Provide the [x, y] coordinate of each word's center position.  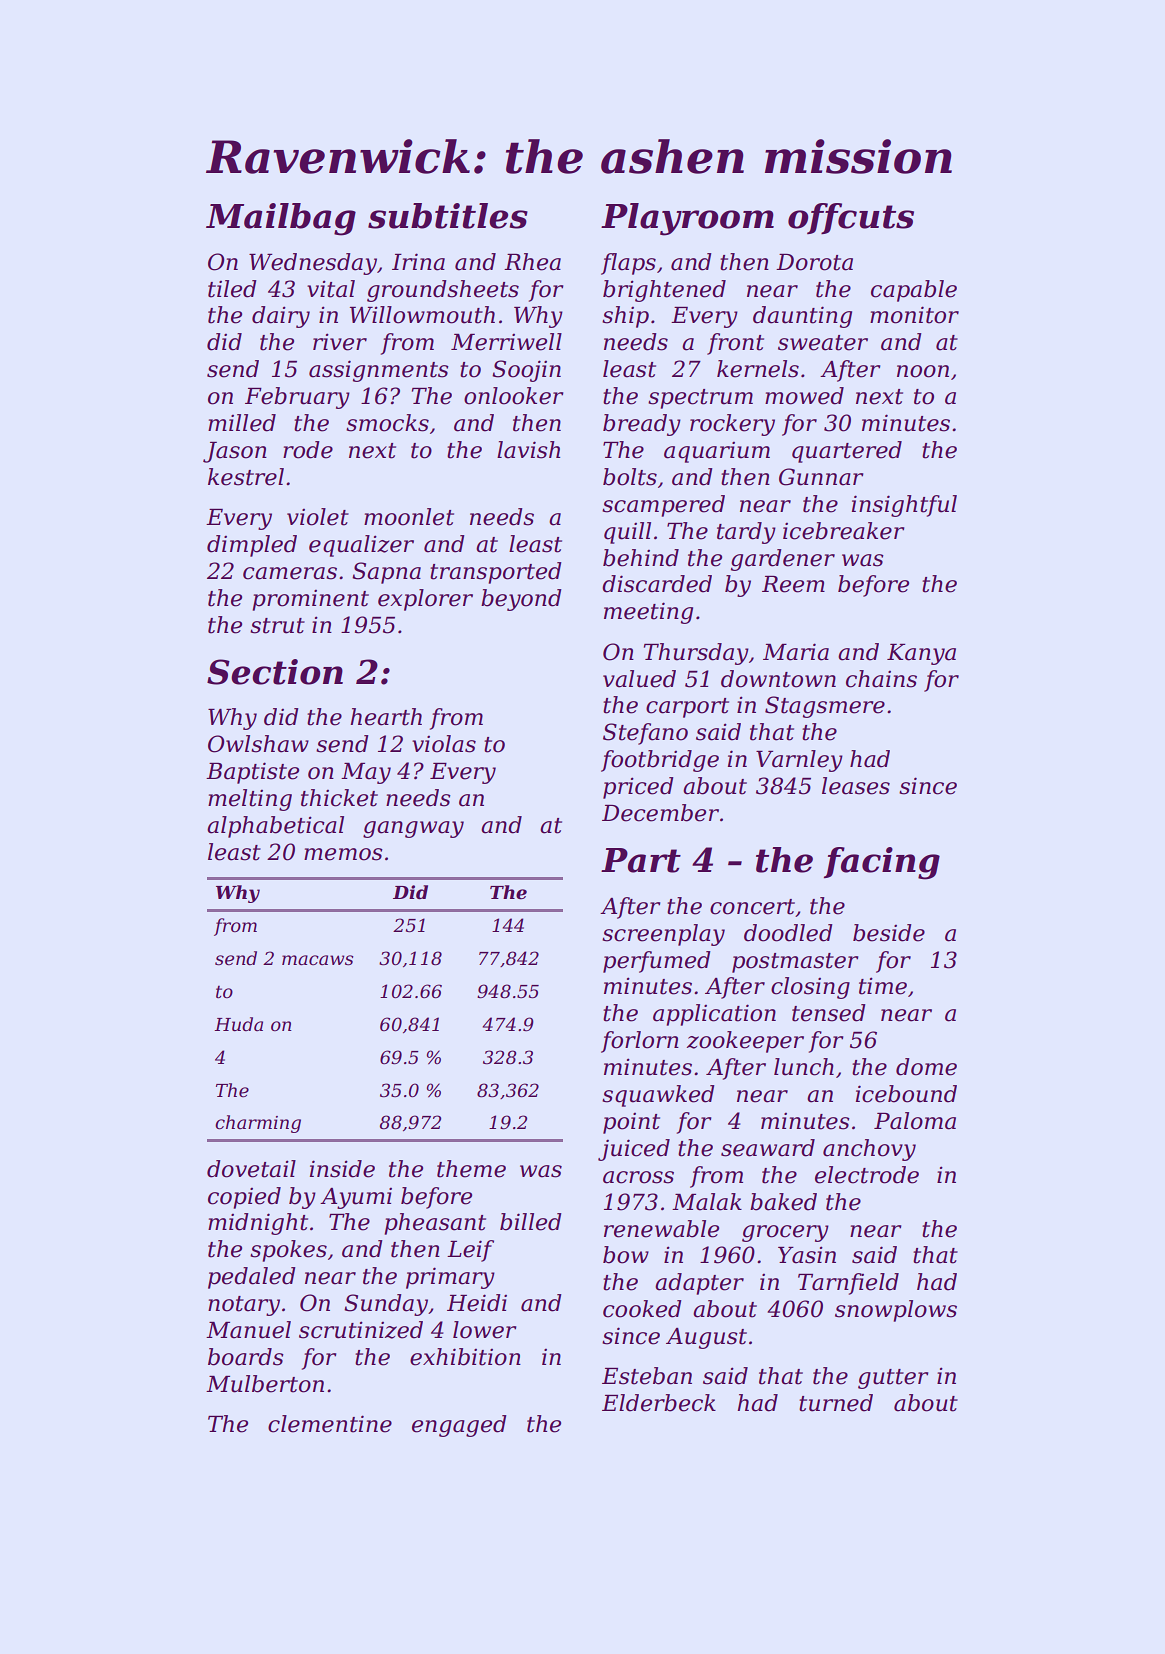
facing [882, 863]
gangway [413, 829]
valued [639, 679]
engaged [459, 1426]
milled [242, 423]
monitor [914, 315]
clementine [330, 1424]
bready [642, 425]
